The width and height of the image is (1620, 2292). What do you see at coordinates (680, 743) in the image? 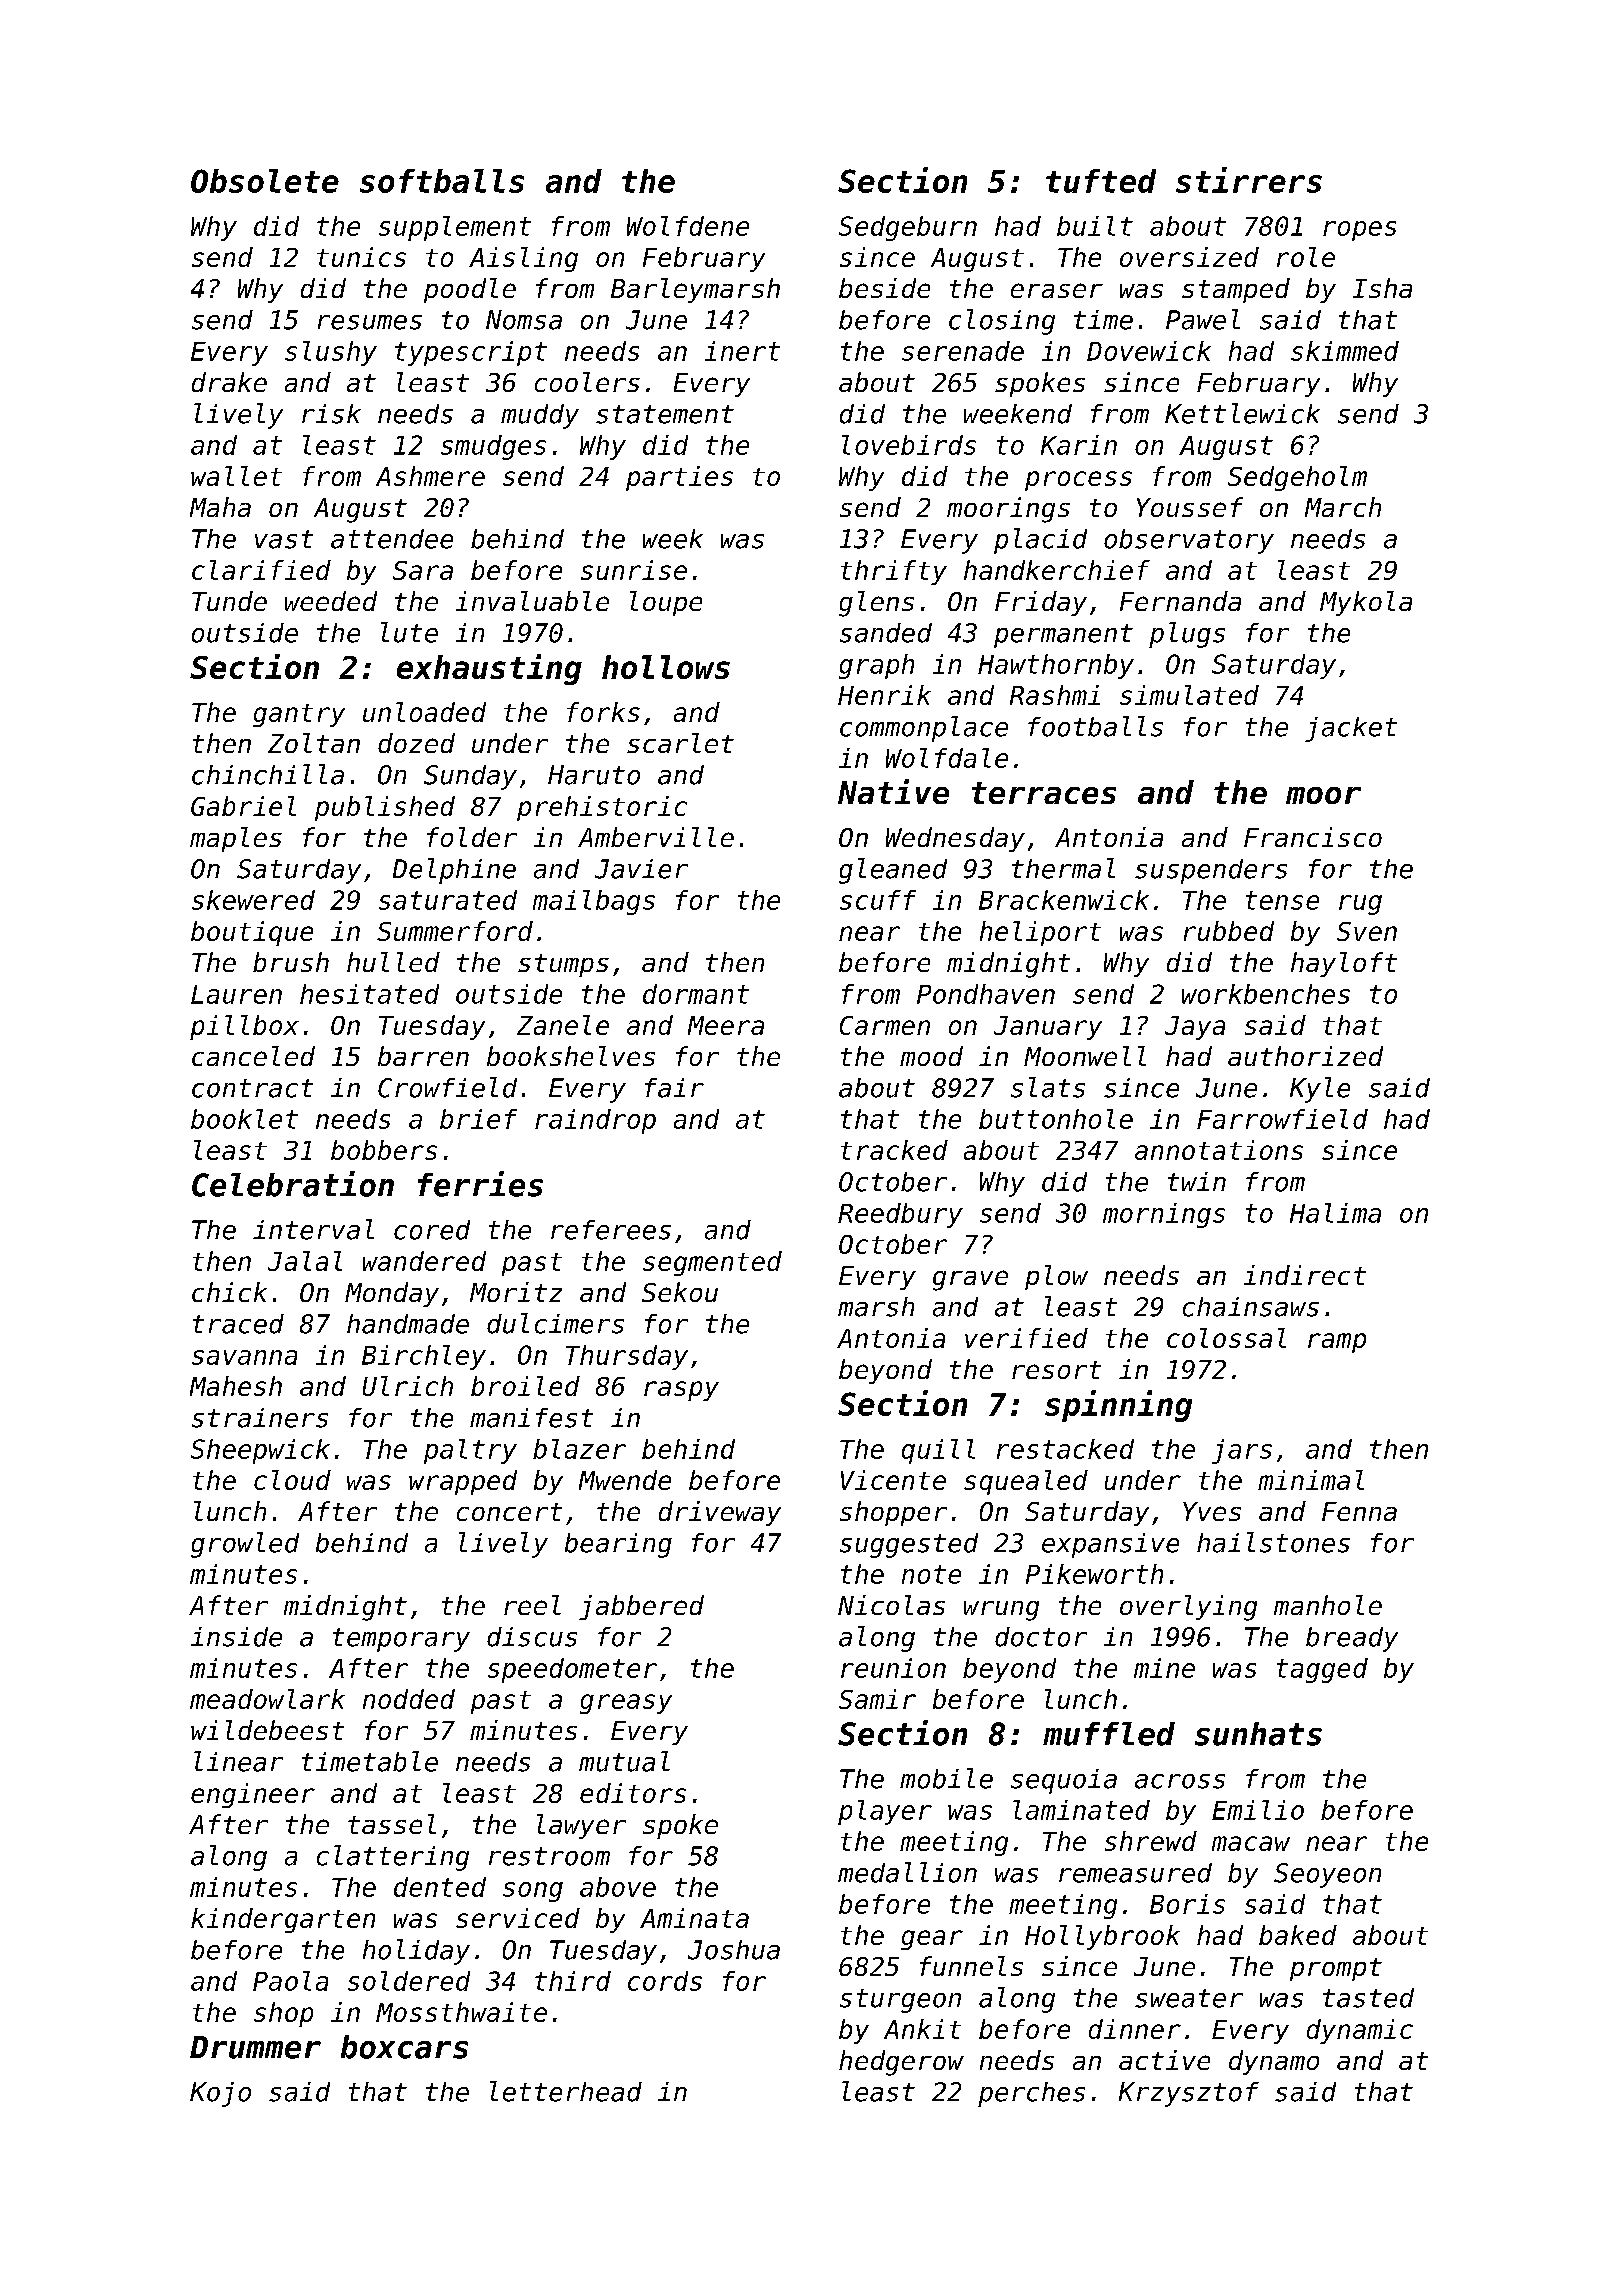
I see `scarlet` at bounding box center [680, 743].
